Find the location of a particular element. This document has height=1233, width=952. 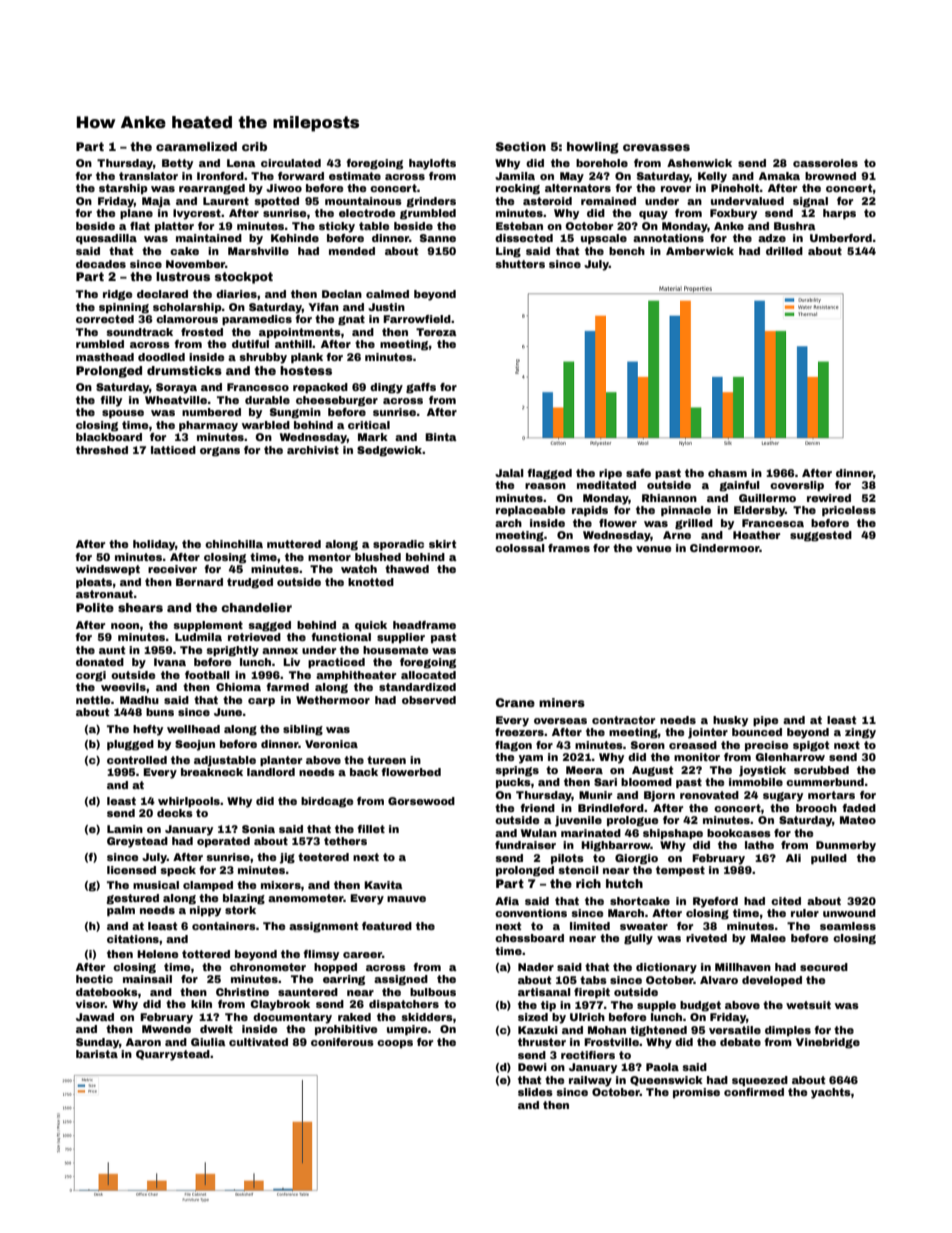

pleats is located at coordinates (94, 583).
